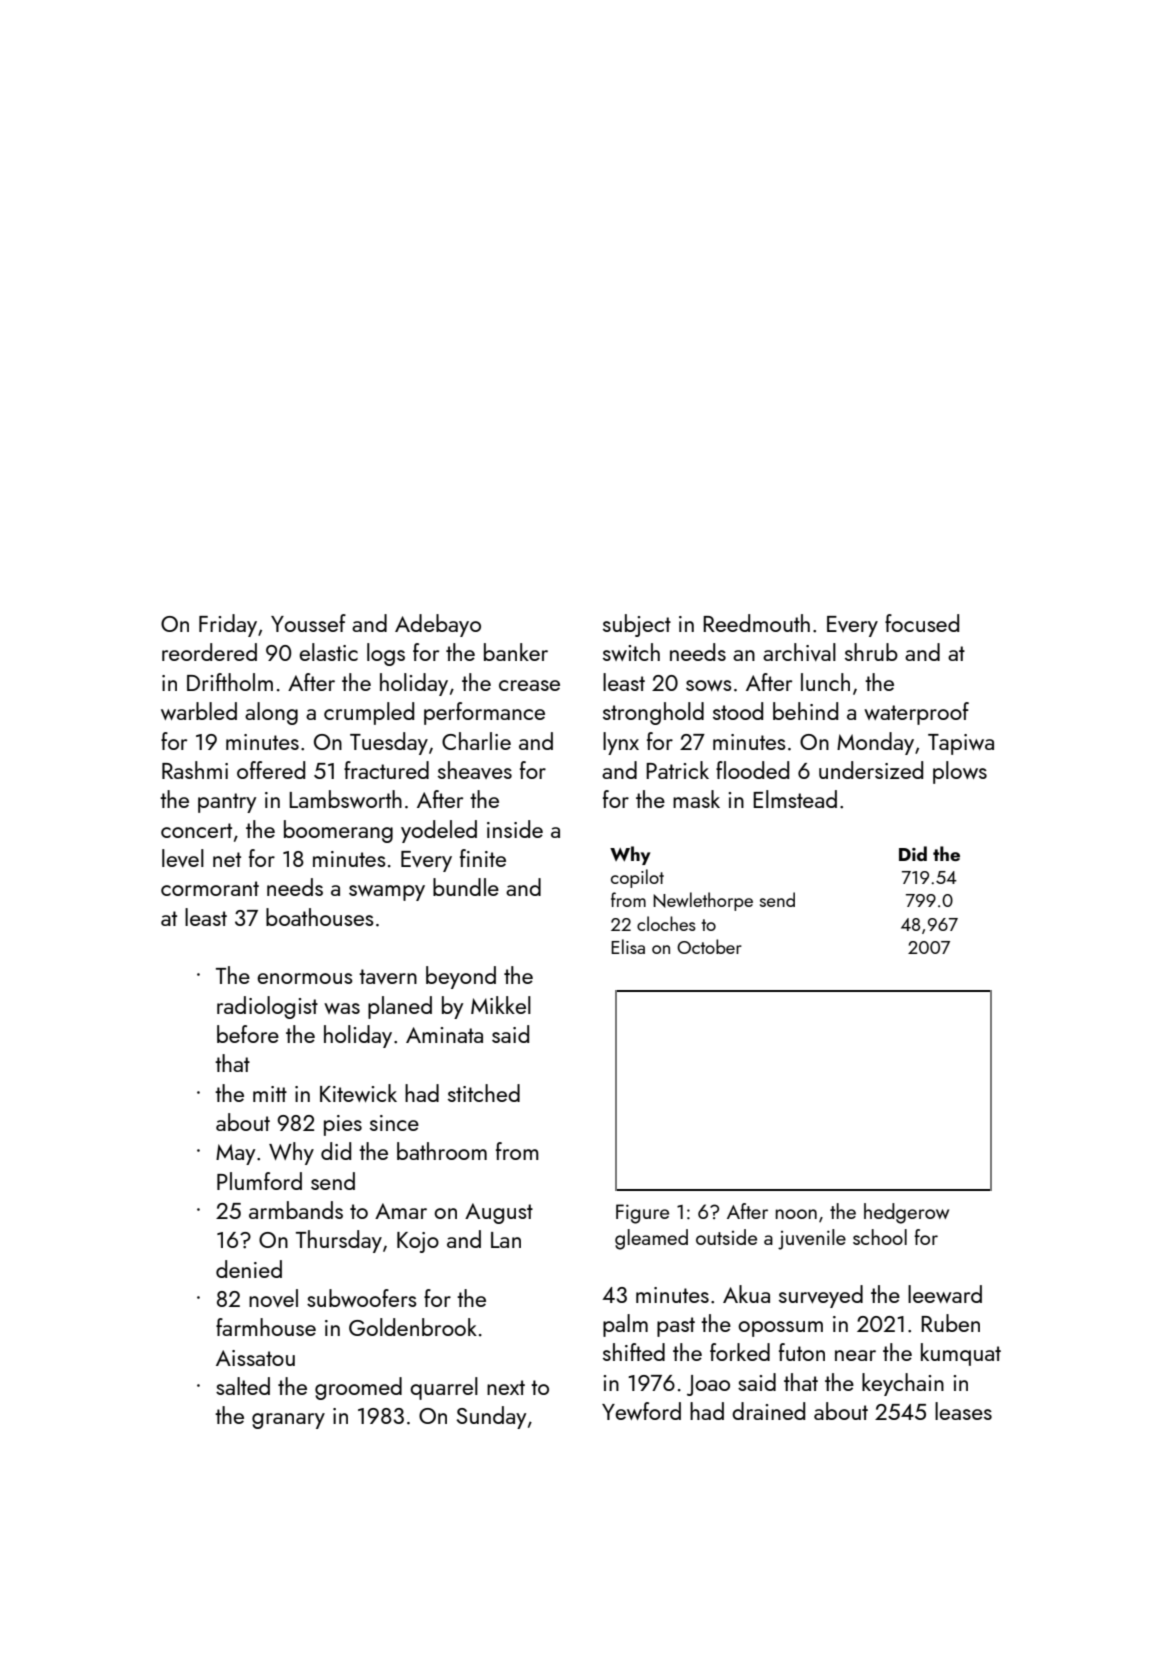  What do you see at coordinates (328, 652) in the page?
I see `elastic` at bounding box center [328, 652].
